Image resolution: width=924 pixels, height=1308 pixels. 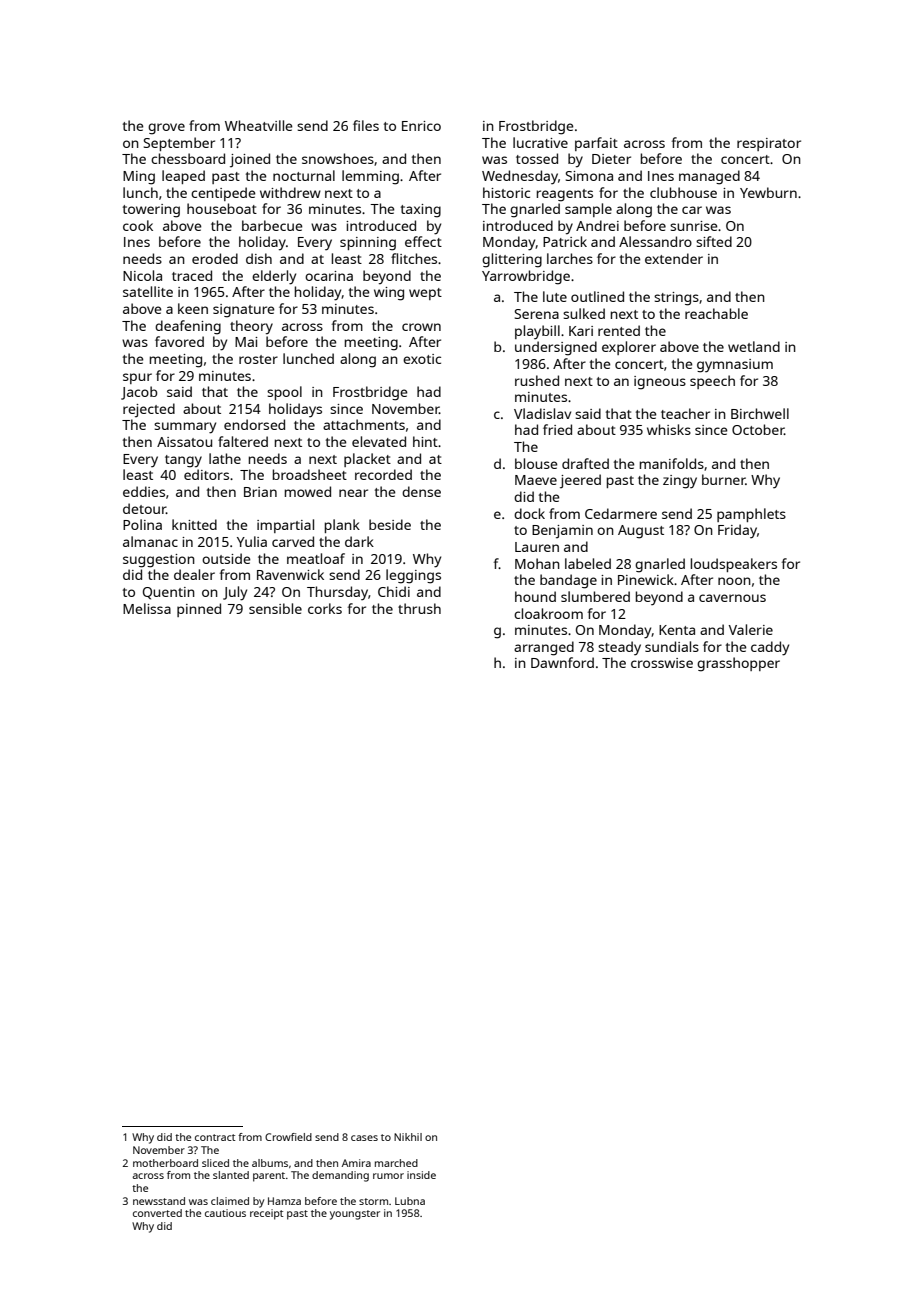 I want to click on inside, so click(x=421, y=1175).
